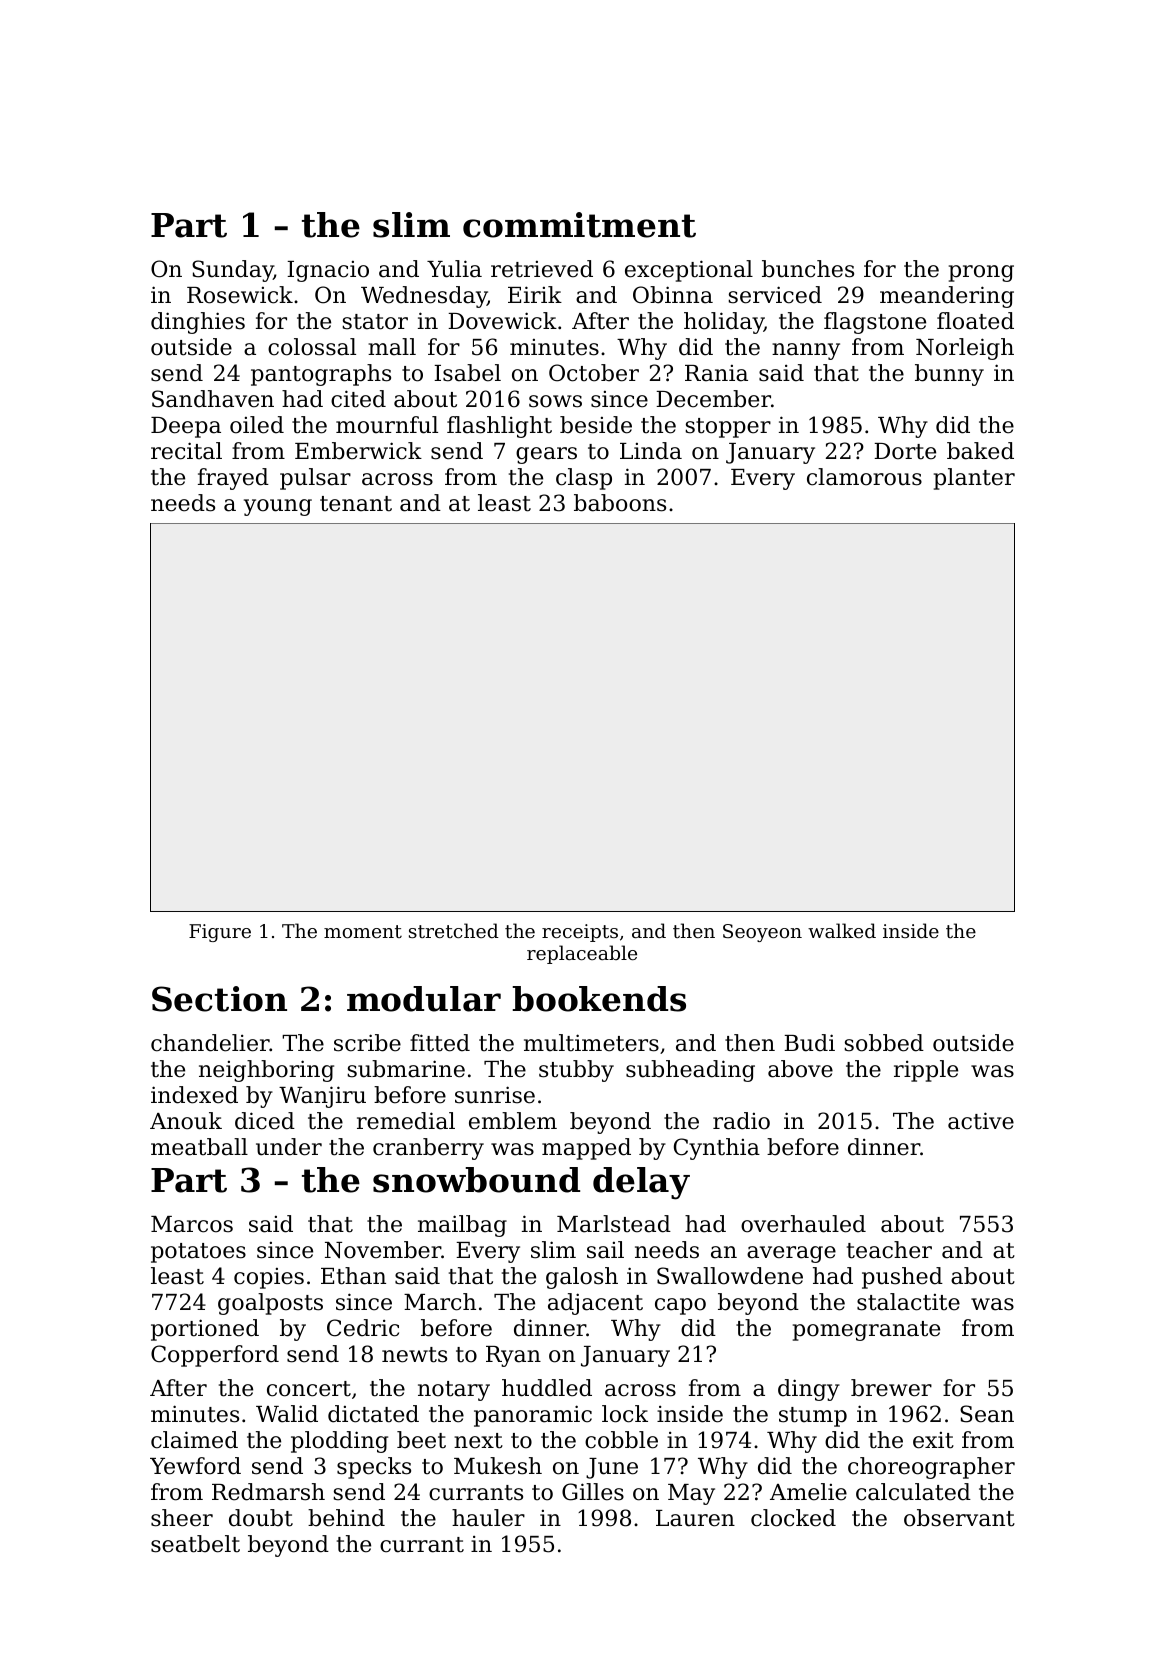  I want to click on tenant, so click(356, 504).
